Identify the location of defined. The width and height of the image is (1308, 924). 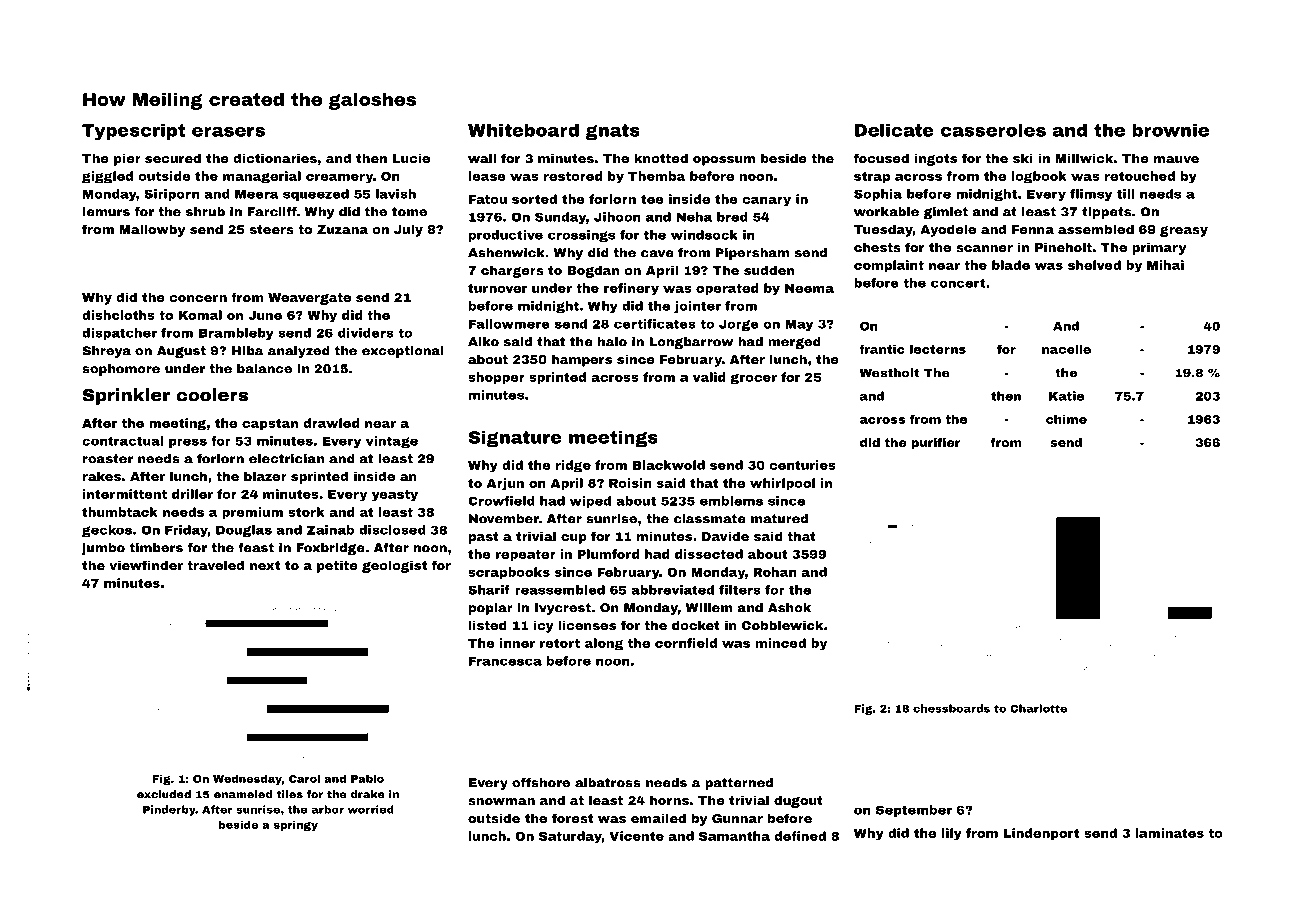
(800, 836).
